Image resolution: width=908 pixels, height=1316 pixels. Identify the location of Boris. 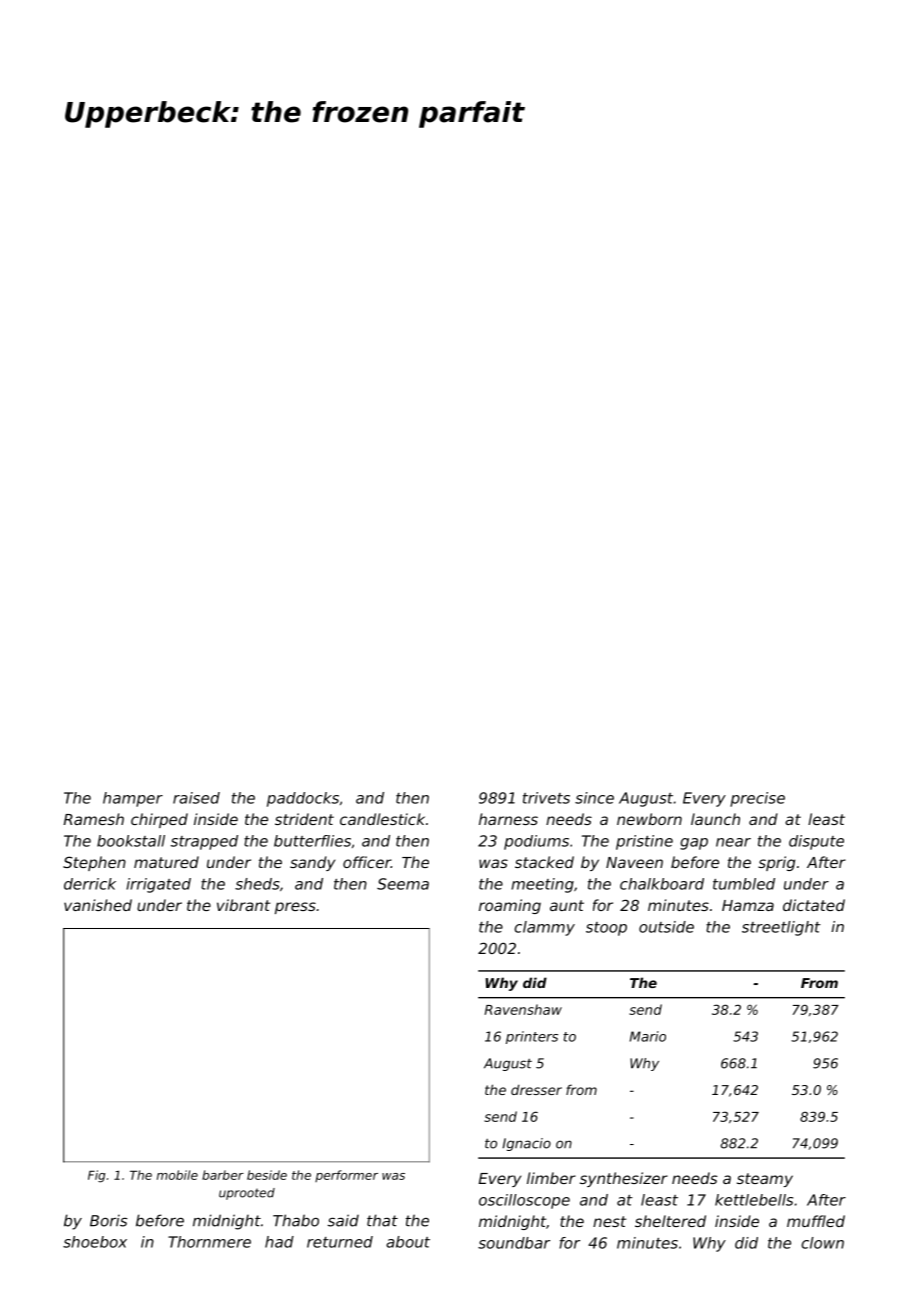
(108, 1221).
